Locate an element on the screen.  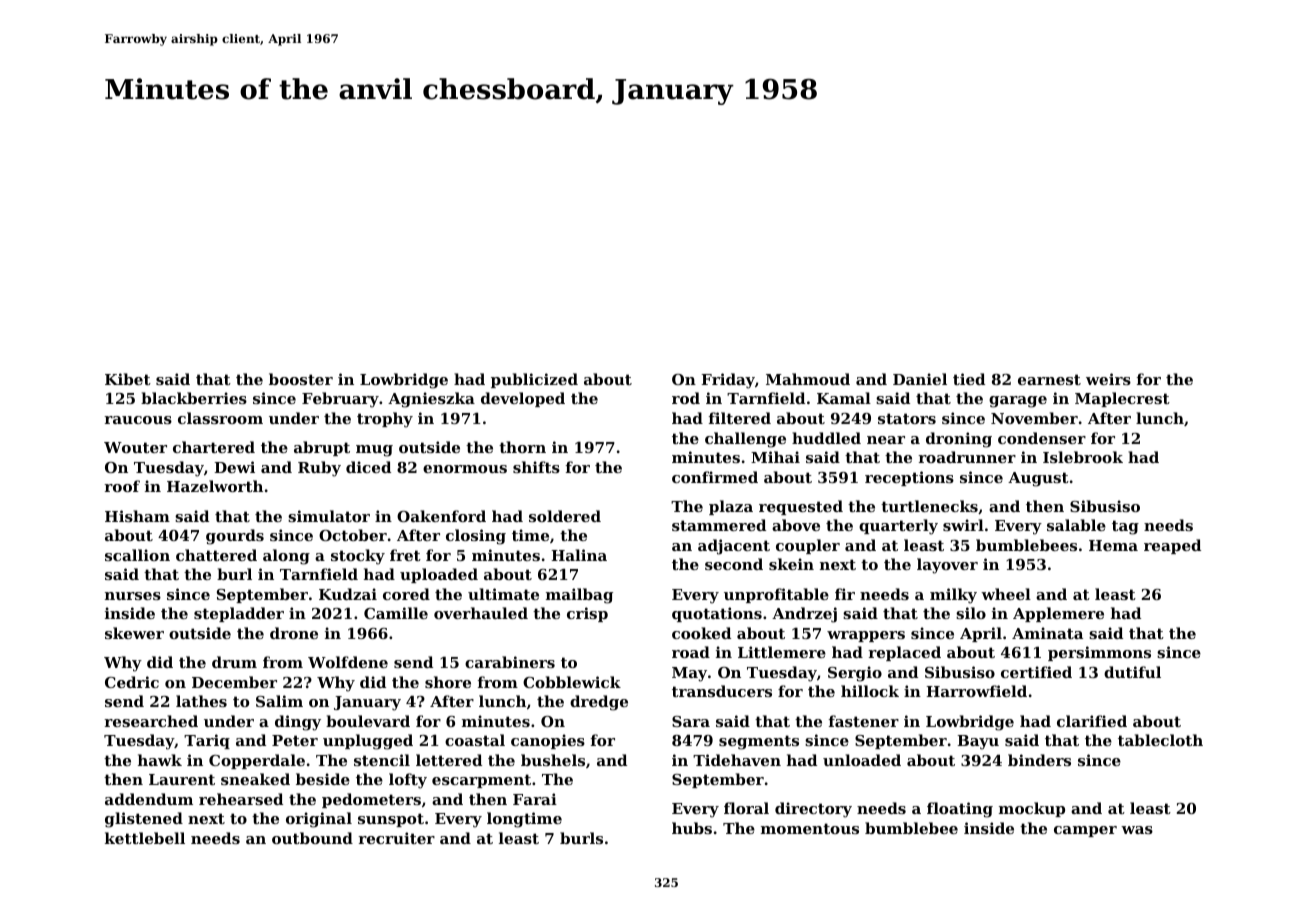
weirs is located at coordinates (1108, 379).
